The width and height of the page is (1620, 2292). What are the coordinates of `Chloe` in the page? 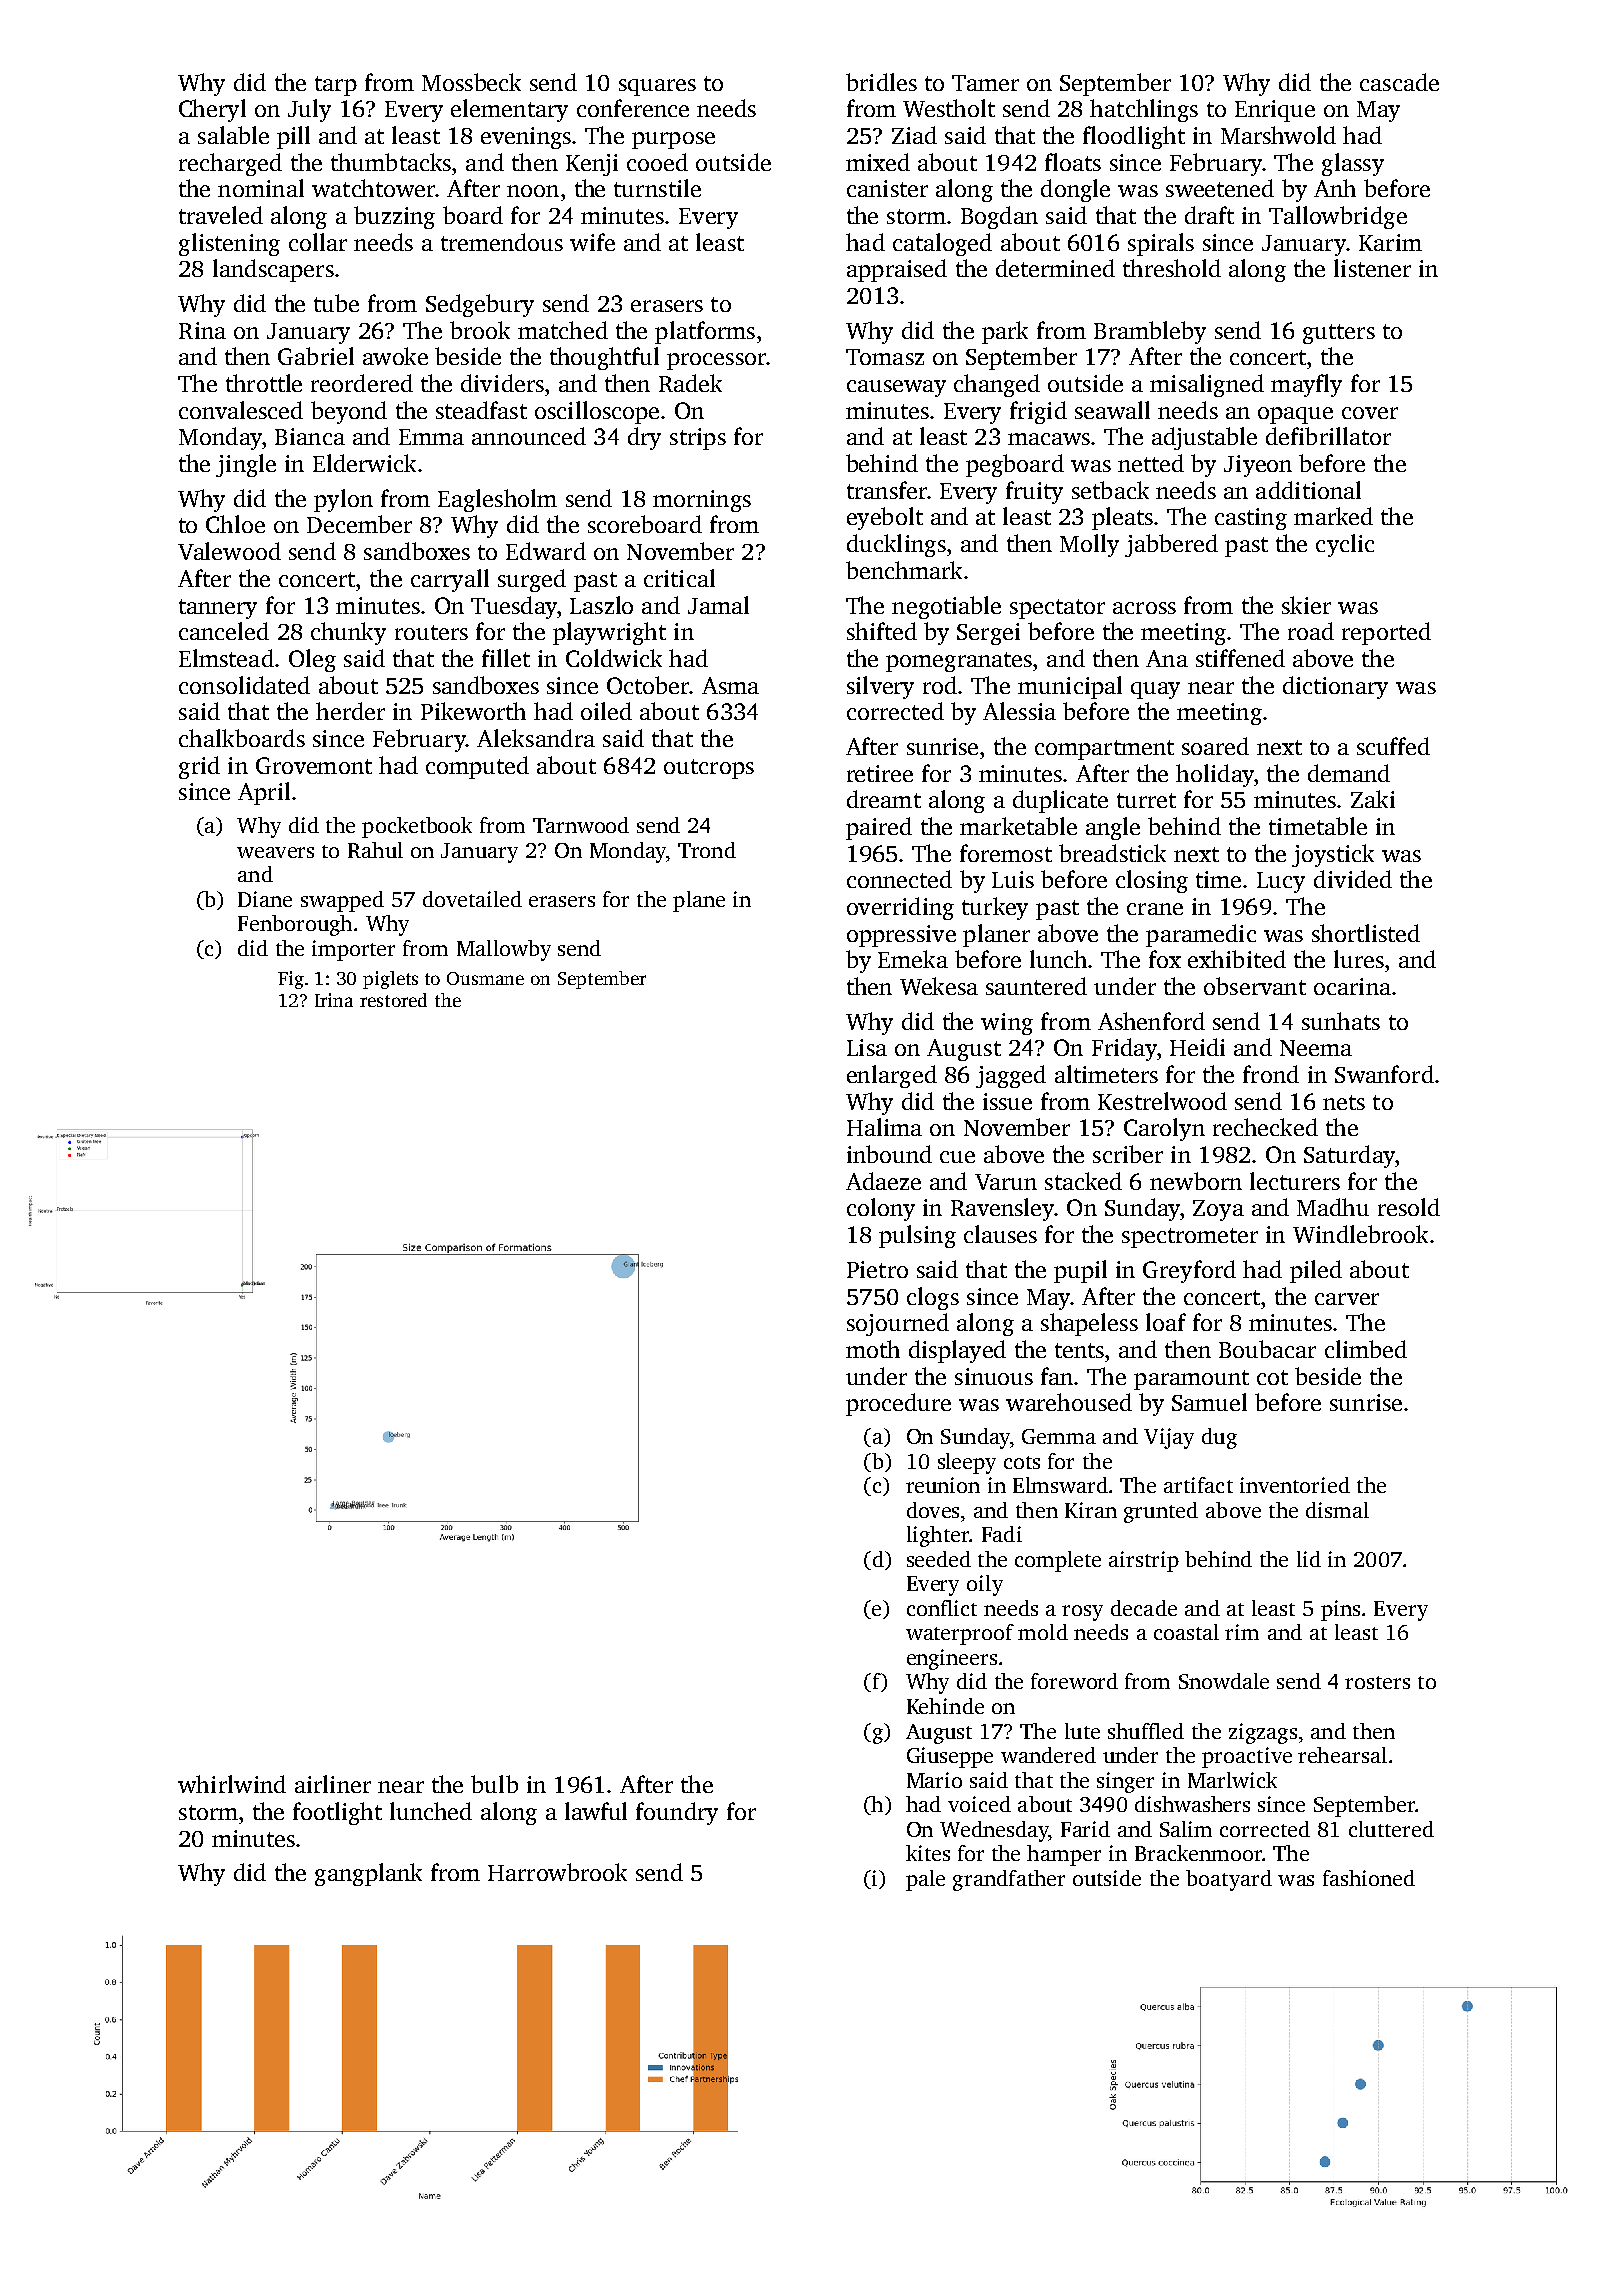 It's located at (235, 524).
